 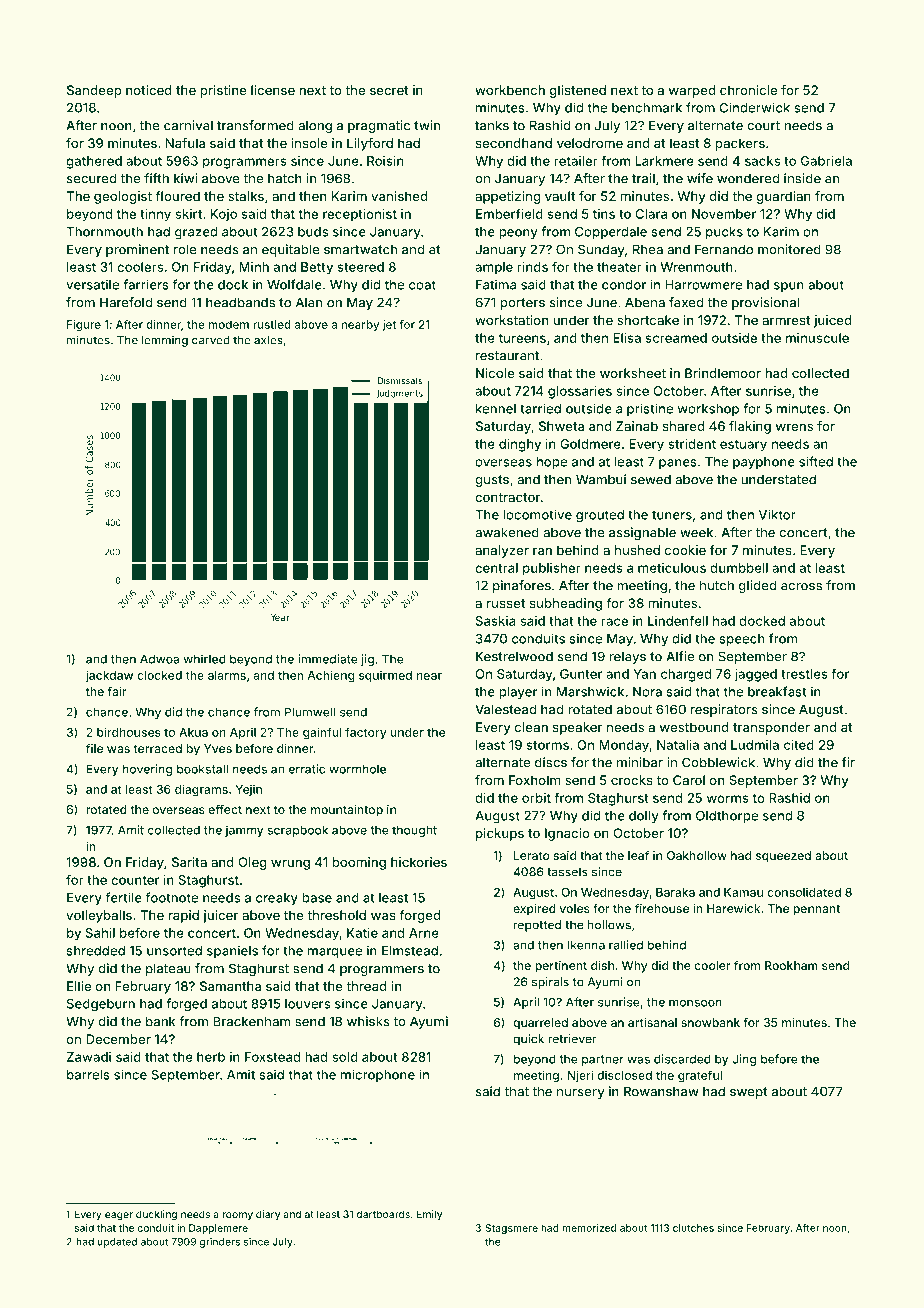 I want to click on Emily, so click(x=429, y=1215).
